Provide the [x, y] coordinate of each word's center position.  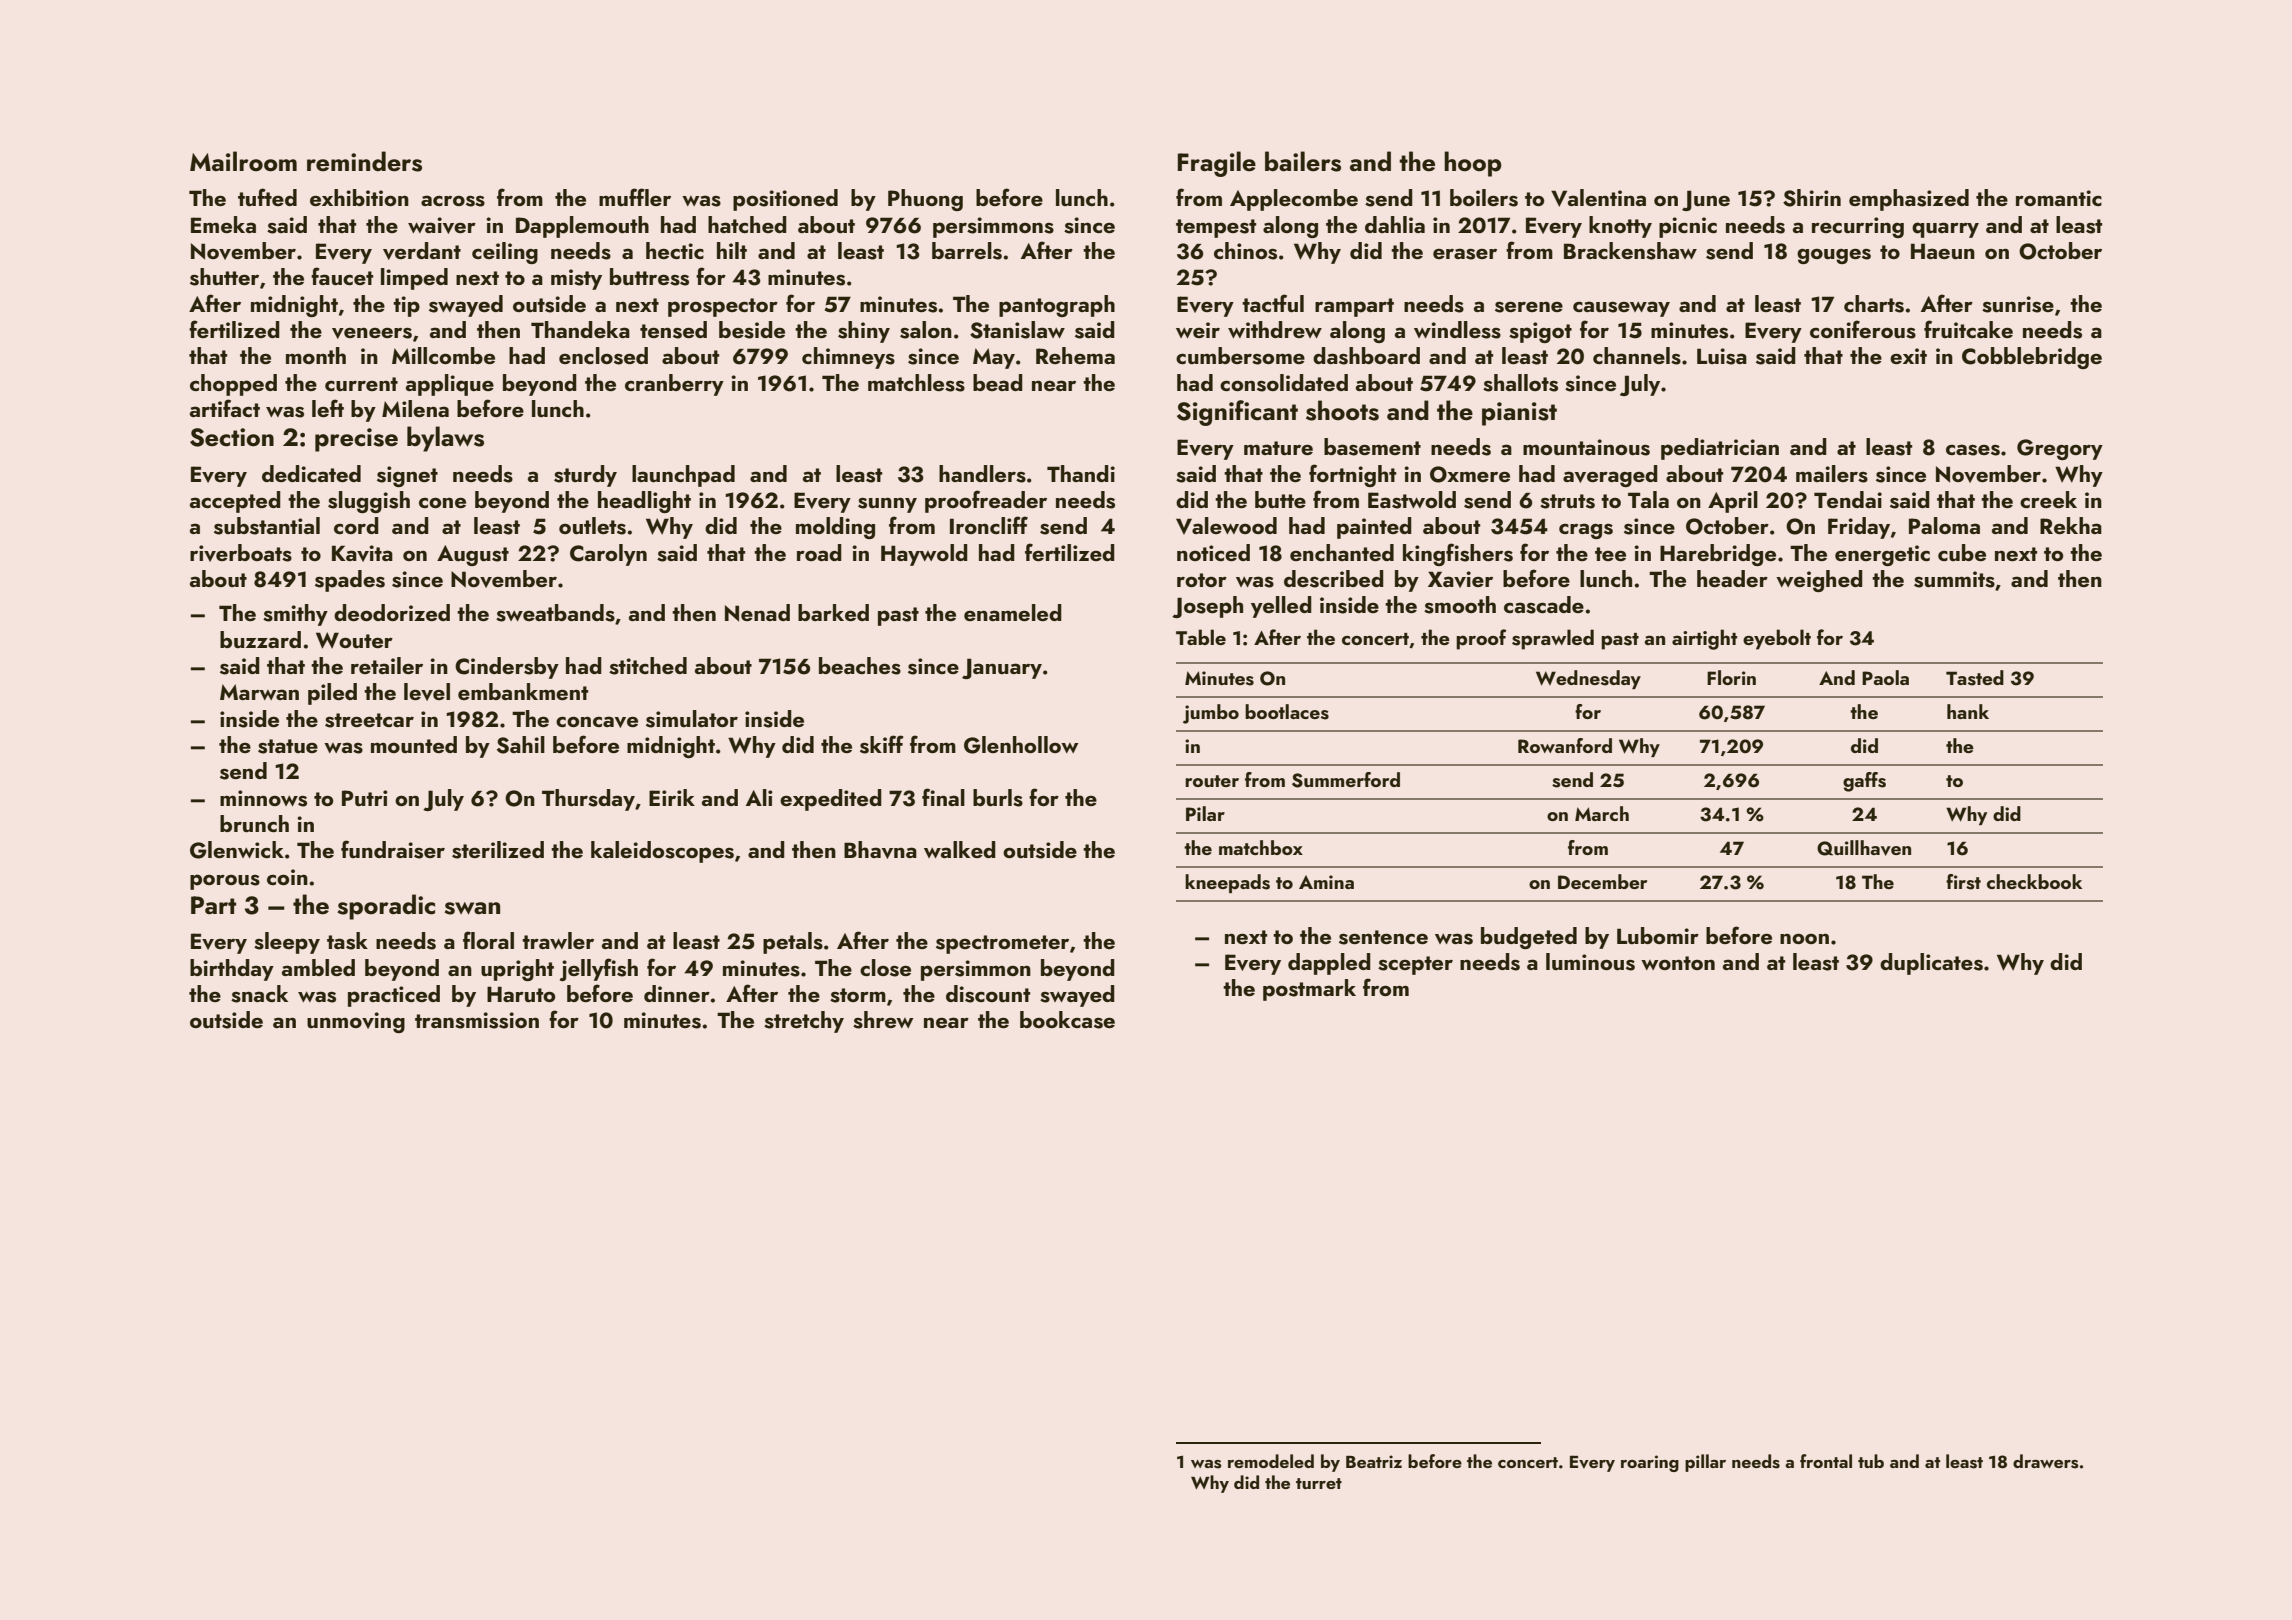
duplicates [1931, 964]
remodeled [1271, 1461]
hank [1968, 711]
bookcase [1067, 1020]
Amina [1326, 882]
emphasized [1909, 200]
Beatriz [1374, 1461]
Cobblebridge [2032, 358]
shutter [224, 277]
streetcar [369, 720]
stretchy [804, 1022]
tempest [1216, 228]
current [361, 384]
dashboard [1366, 356]
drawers [2046, 1461]
